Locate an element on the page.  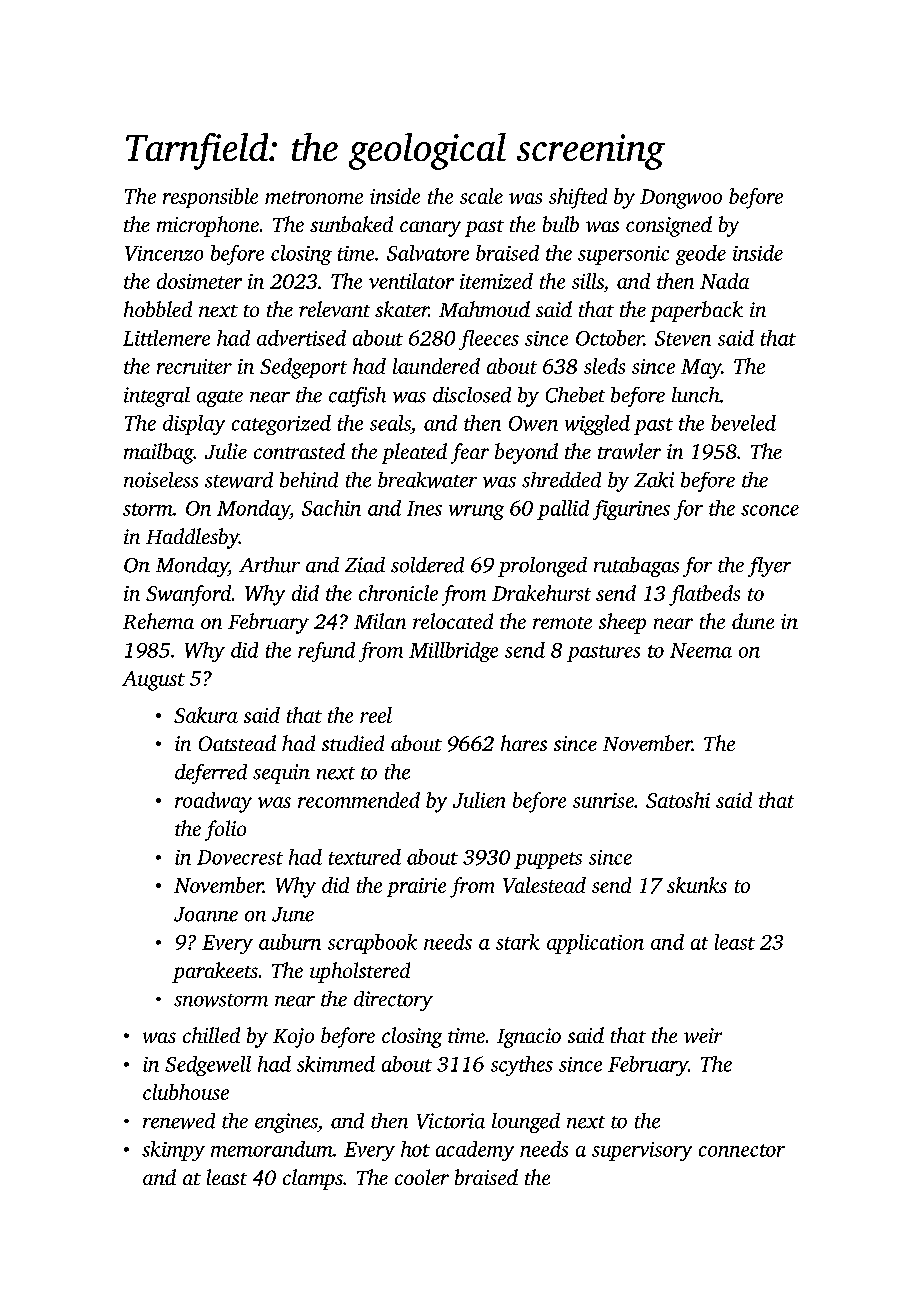
fear is located at coordinates (470, 453).
